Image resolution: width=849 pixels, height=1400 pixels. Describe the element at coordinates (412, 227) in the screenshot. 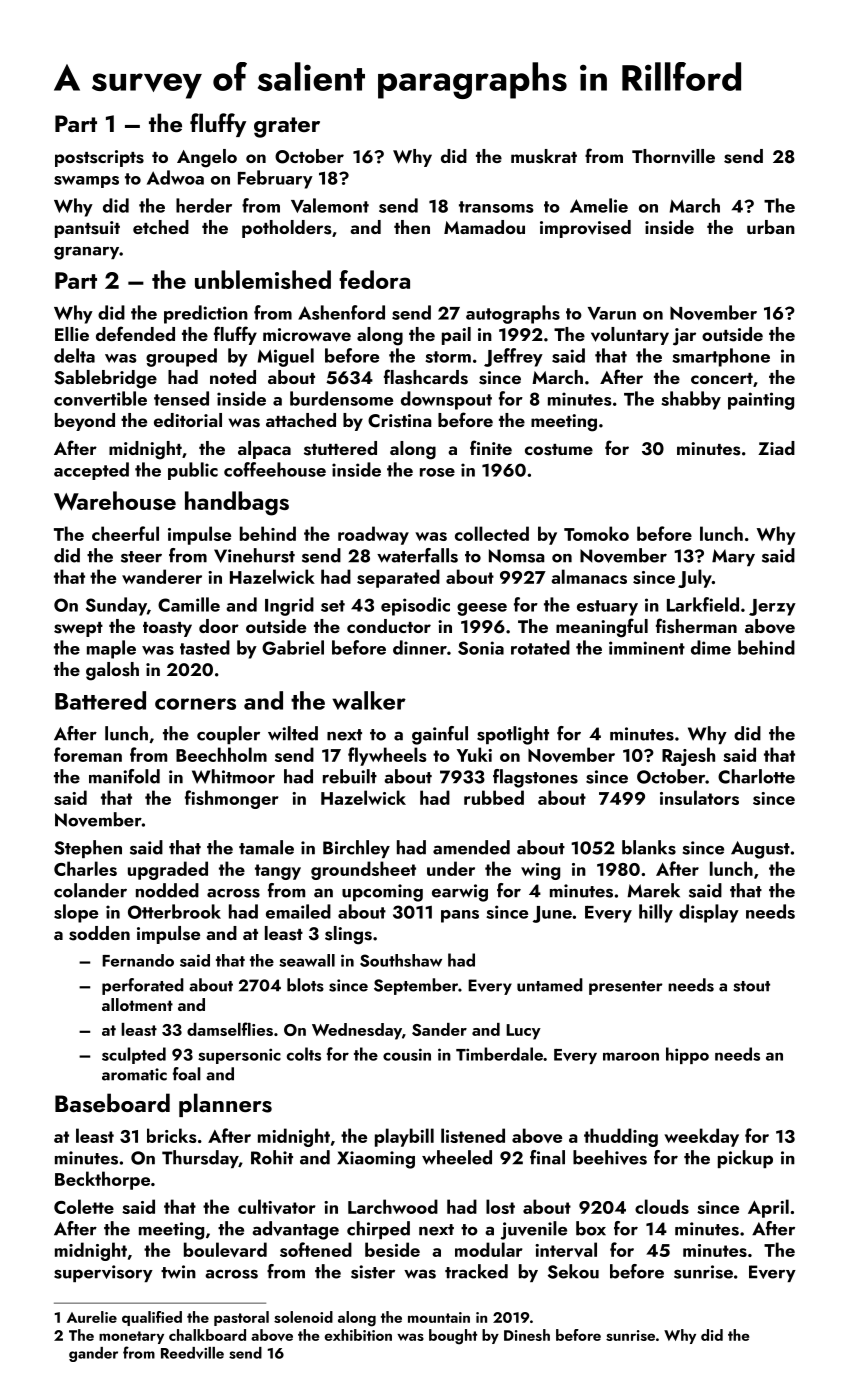

I see `then` at that location.
